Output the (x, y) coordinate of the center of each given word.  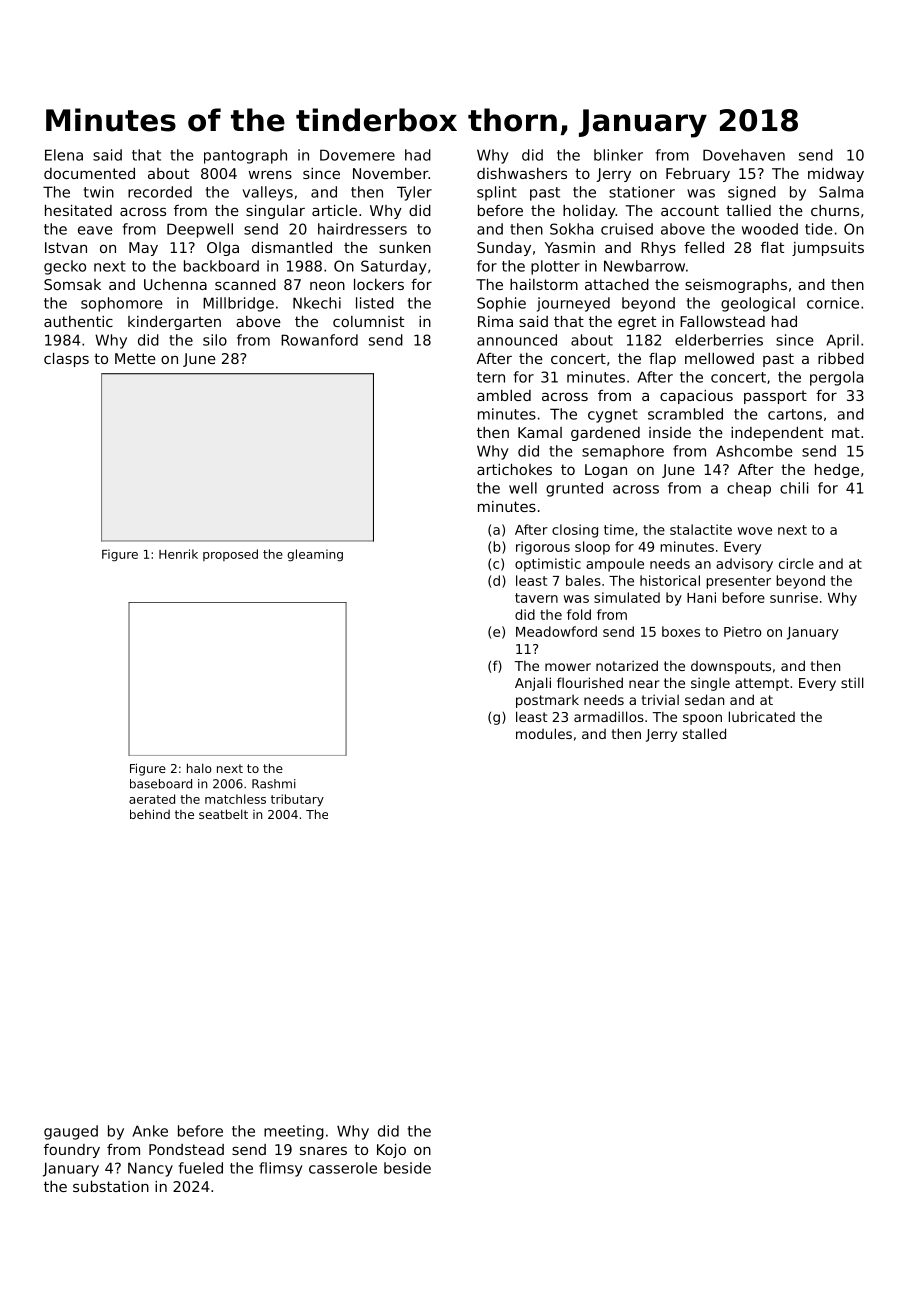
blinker (618, 155)
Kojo (391, 1151)
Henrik (178, 554)
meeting (294, 1132)
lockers (379, 284)
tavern (536, 598)
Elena (64, 155)
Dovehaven (744, 155)
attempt (762, 684)
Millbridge (238, 304)
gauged (71, 1132)
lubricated (762, 716)
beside (407, 1168)
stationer (642, 192)
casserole (343, 1168)
